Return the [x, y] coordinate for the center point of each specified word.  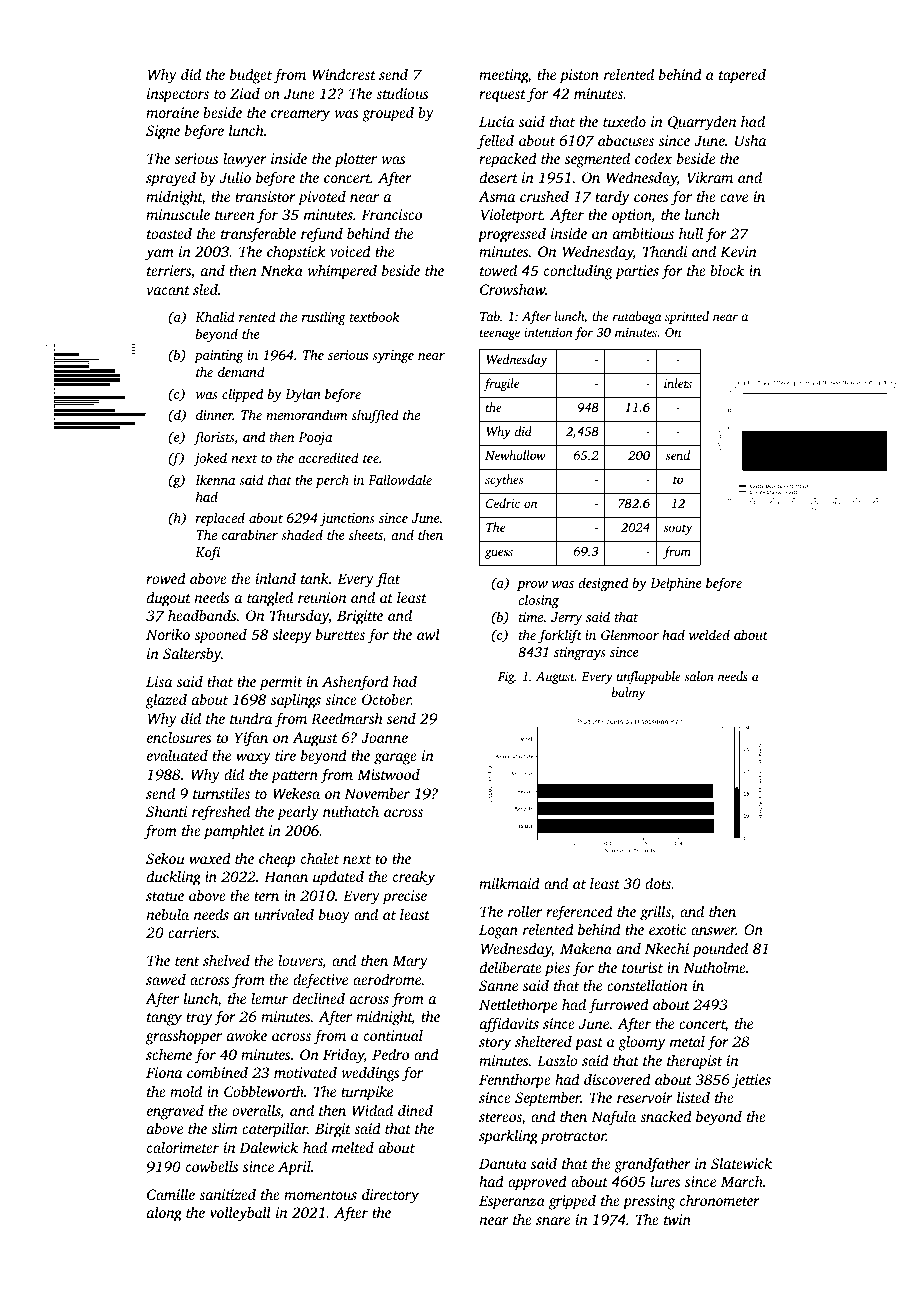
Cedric [503, 503]
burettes [340, 634]
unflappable [649, 677]
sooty [678, 529]
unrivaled [284, 914]
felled [495, 142]
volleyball [240, 1214]
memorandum [306, 414]
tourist [642, 967]
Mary [410, 962]
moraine [172, 112]
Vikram [710, 177]
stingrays [579, 653]
